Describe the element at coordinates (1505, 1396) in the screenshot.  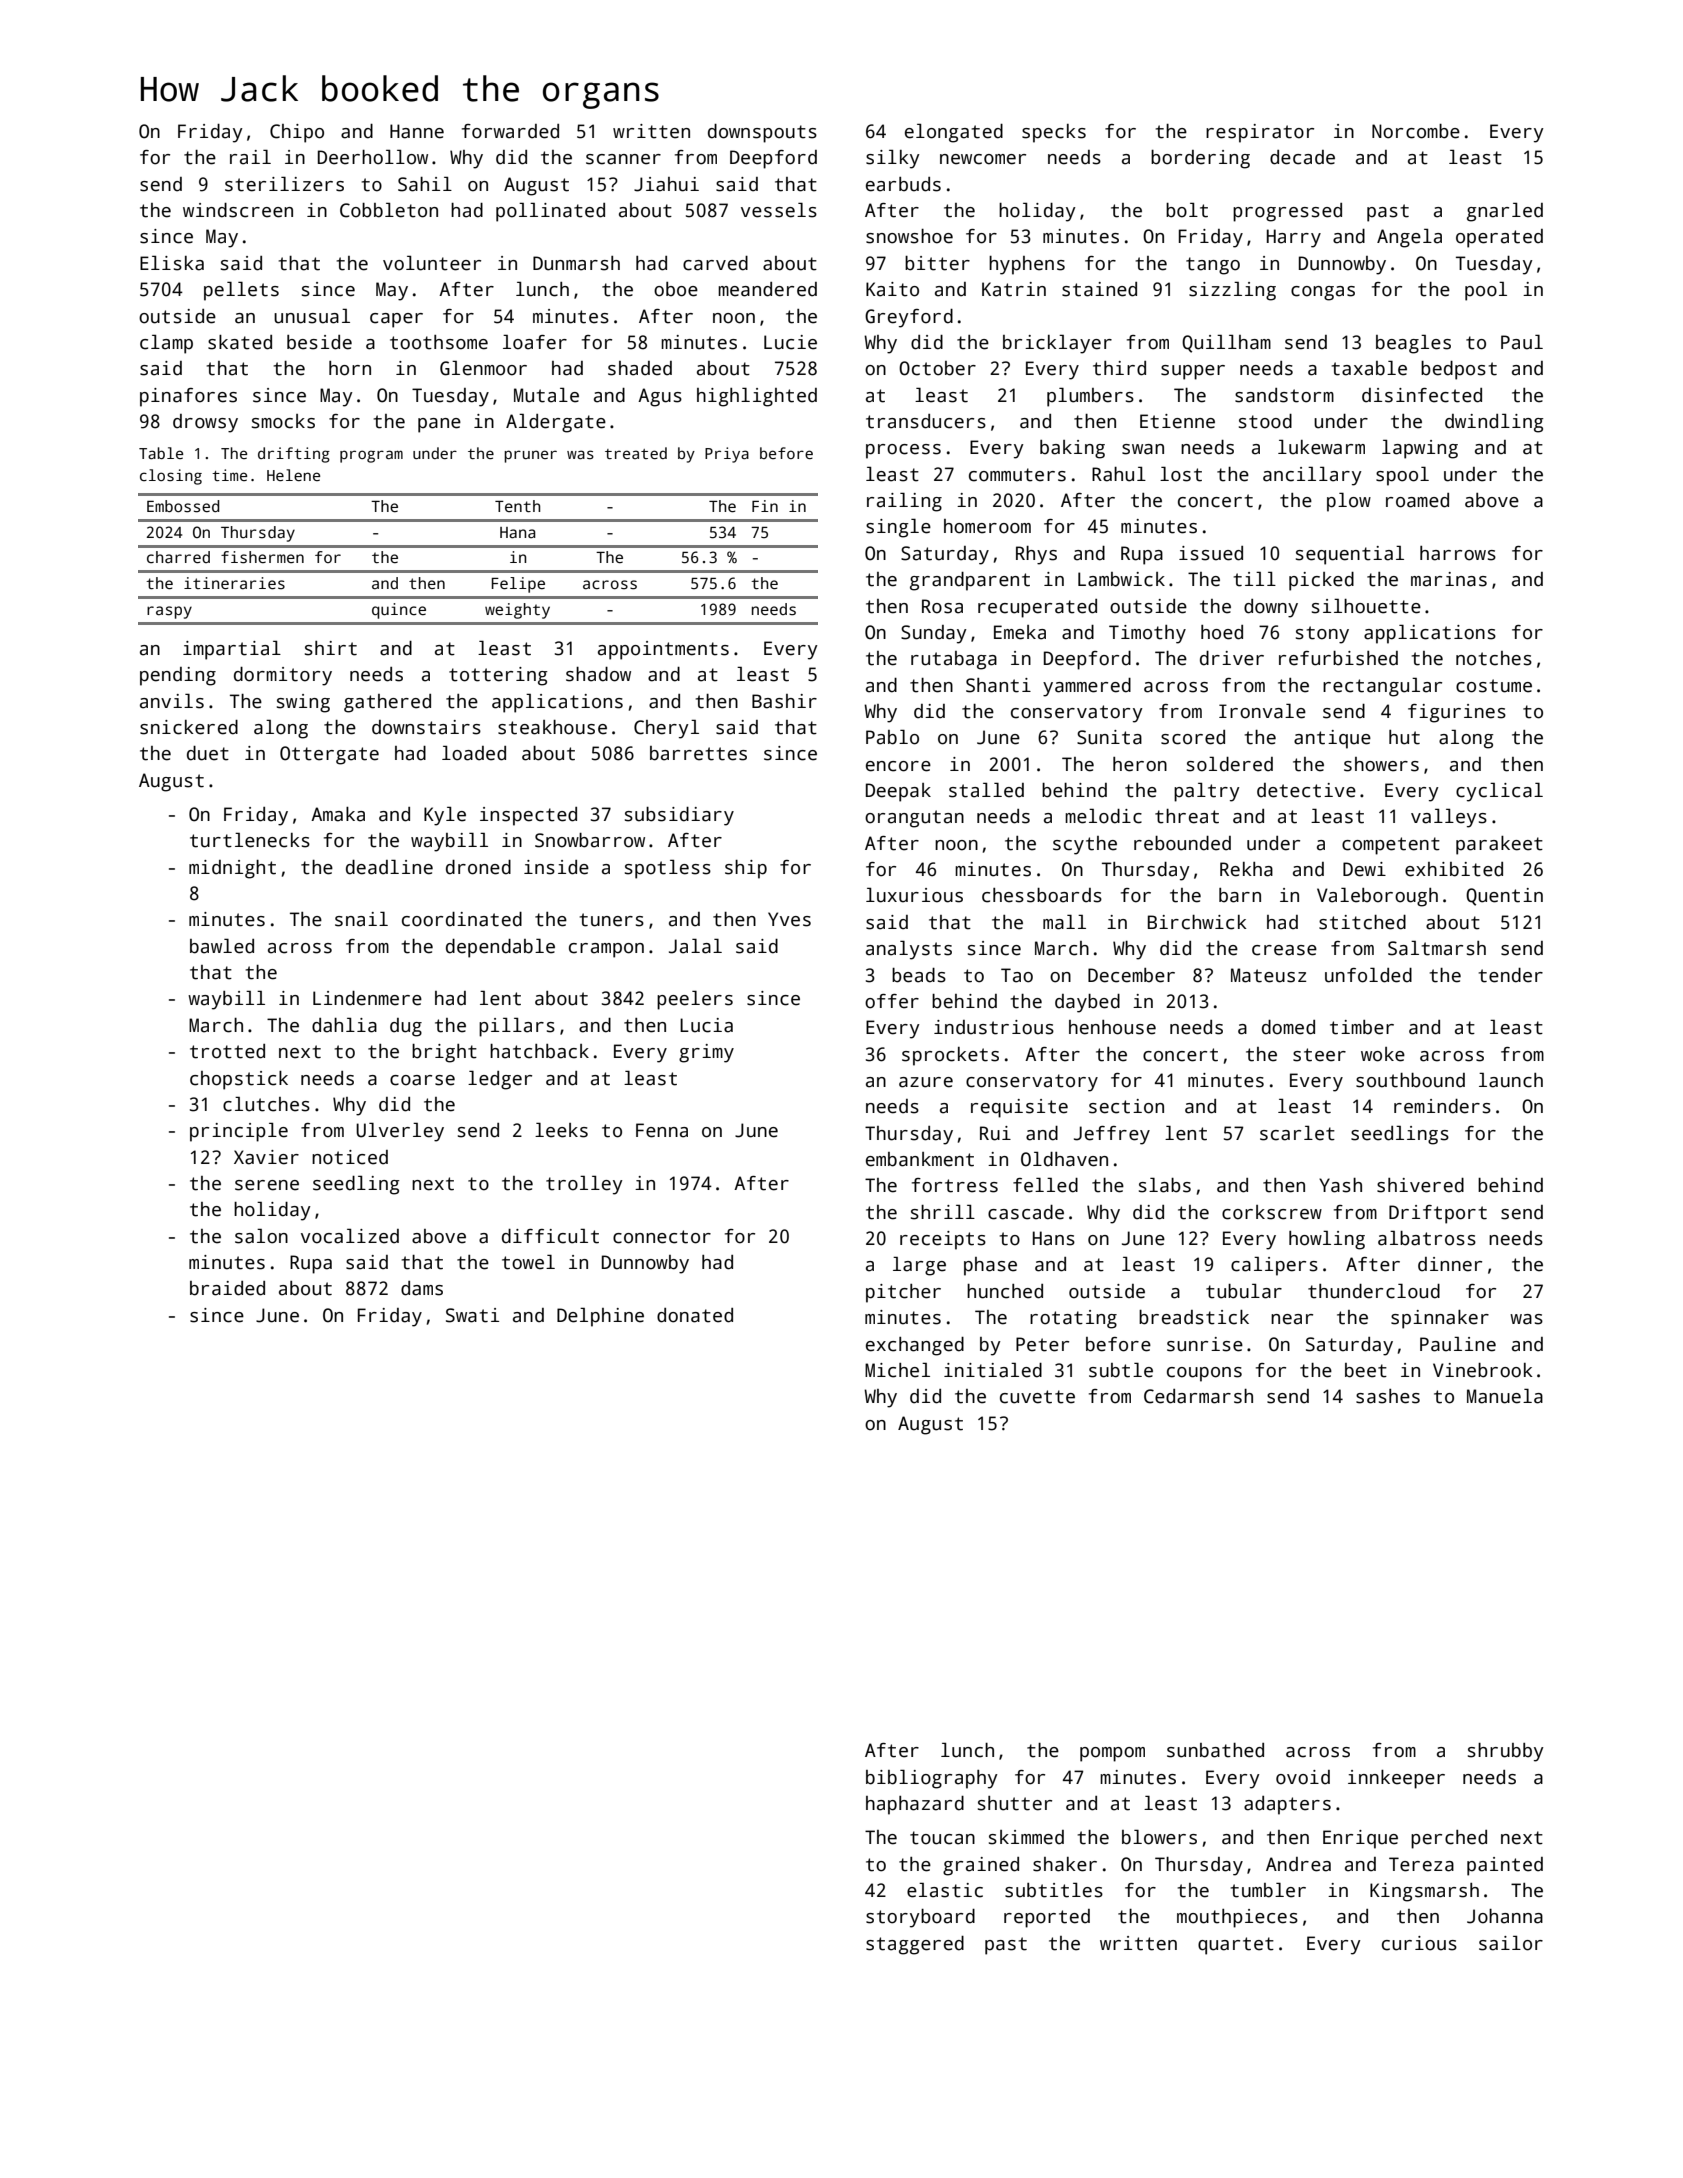
I see `Manuela` at that location.
